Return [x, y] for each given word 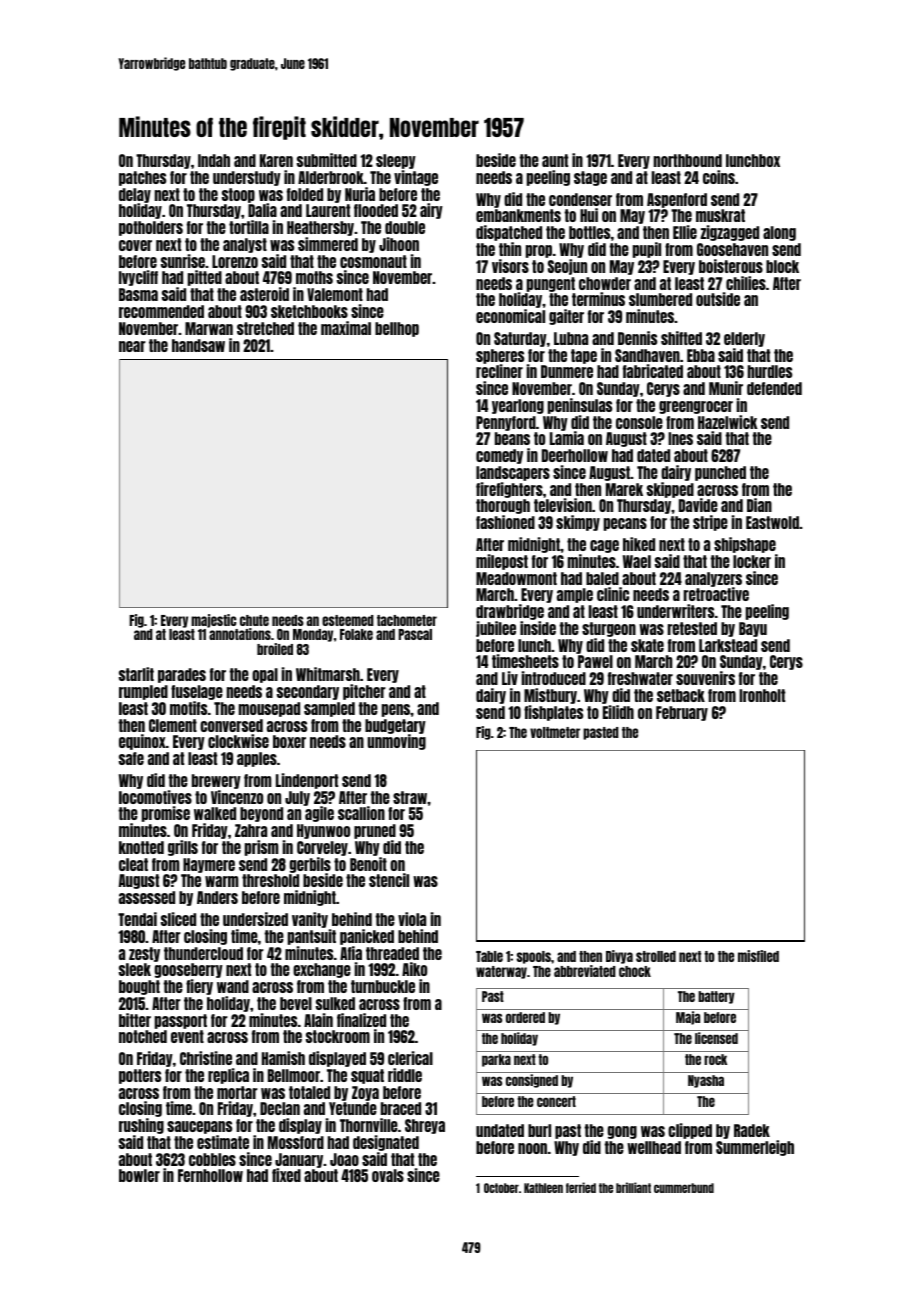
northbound [688, 160]
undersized [255, 919]
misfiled [758, 956]
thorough [503, 506]
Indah [214, 160]
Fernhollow [210, 1175]
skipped [670, 490]
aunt [555, 160]
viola [412, 919]
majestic [214, 621]
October [501, 1188]
